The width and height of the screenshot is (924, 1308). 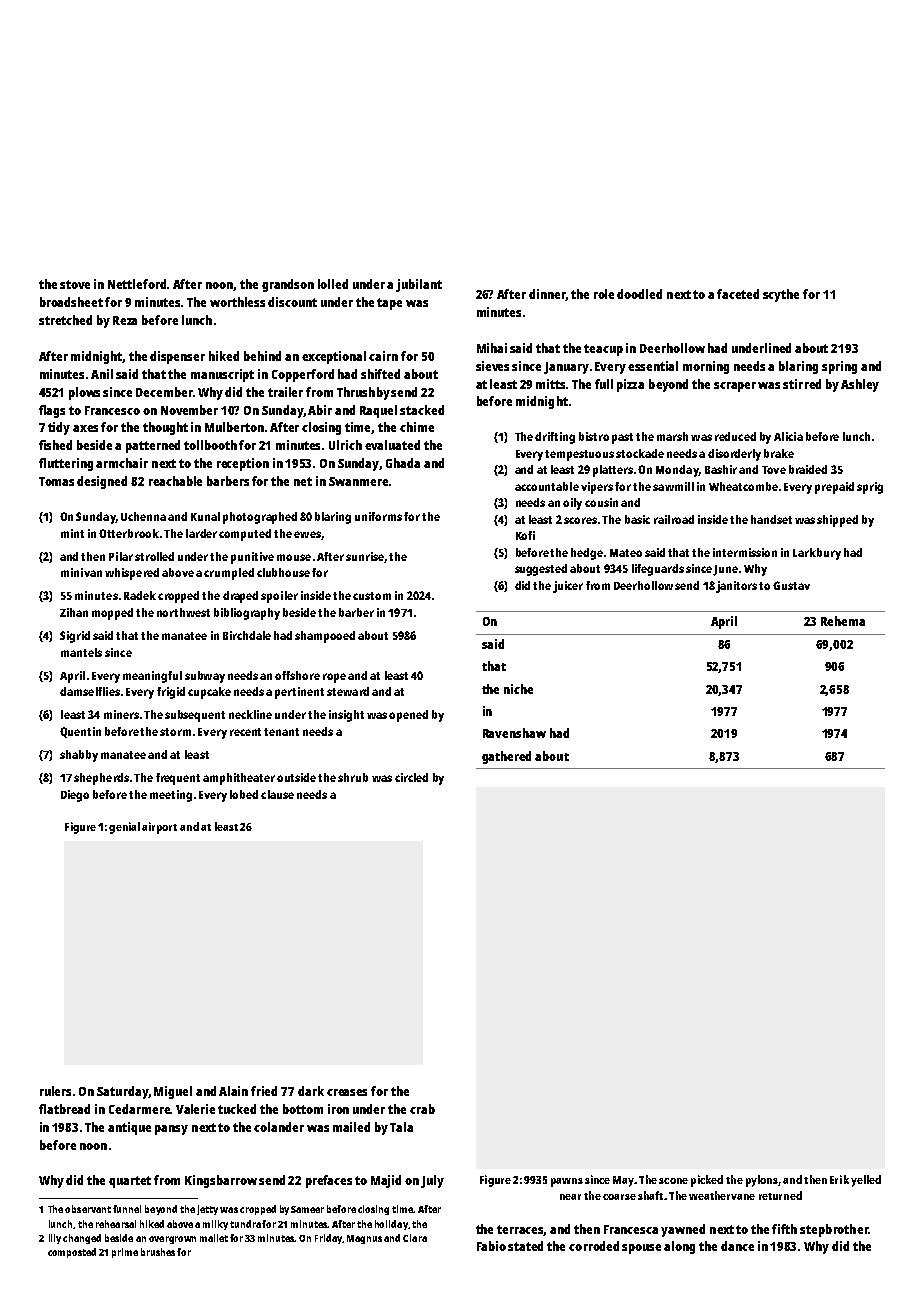 What do you see at coordinates (365, 556) in the screenshot?
I see `sunrise` at bounding box center [365, 556].
